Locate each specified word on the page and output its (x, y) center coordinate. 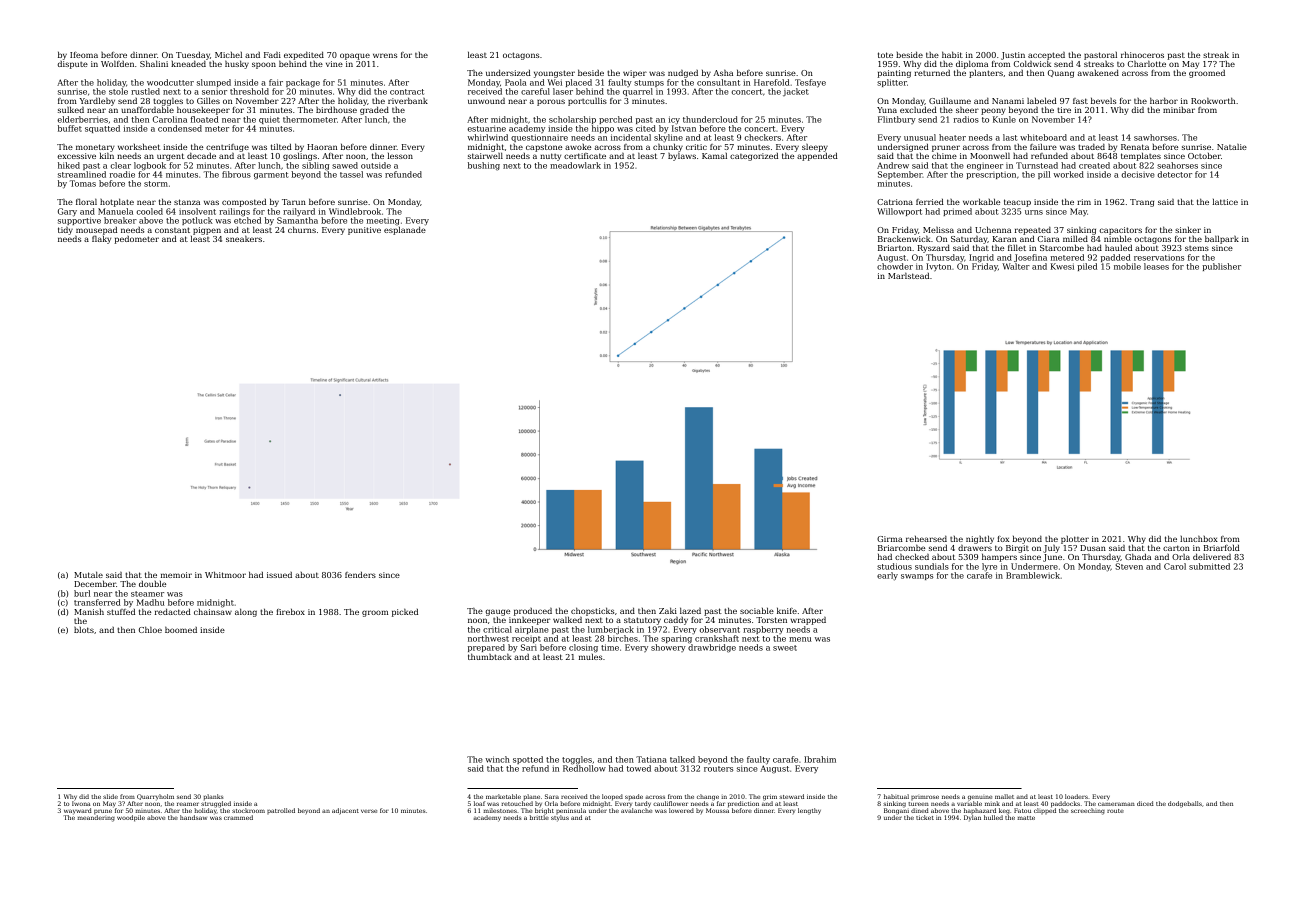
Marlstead (908, 275)
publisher (1221, 267)
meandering (96, 818)
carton (1176, 548)
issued (279, 575)
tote (885, 55)
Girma (890, 539)
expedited (304, 55)
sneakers (244, 238)
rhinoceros (1142, 55)
